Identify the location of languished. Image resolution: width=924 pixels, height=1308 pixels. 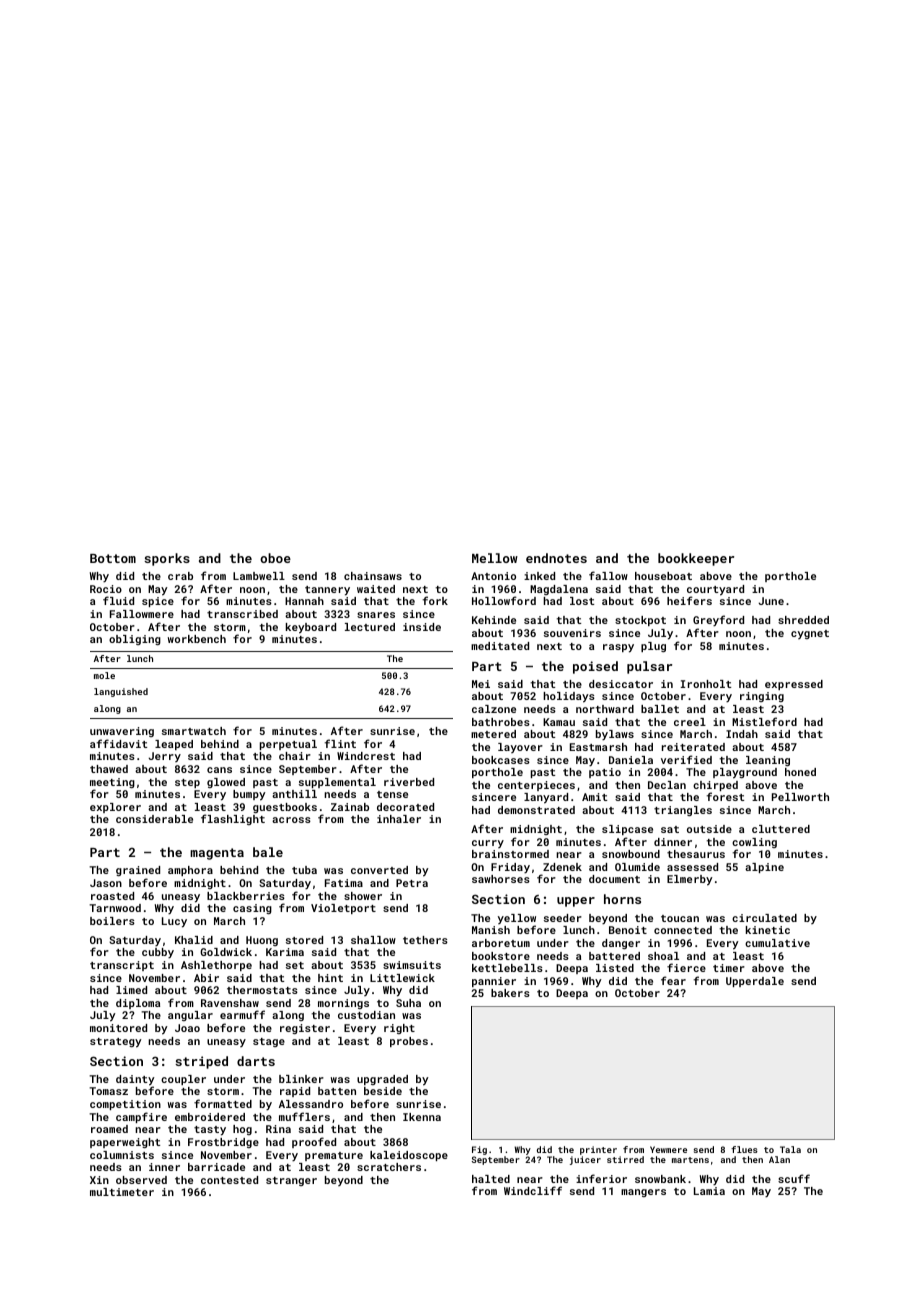
(121, 692).
